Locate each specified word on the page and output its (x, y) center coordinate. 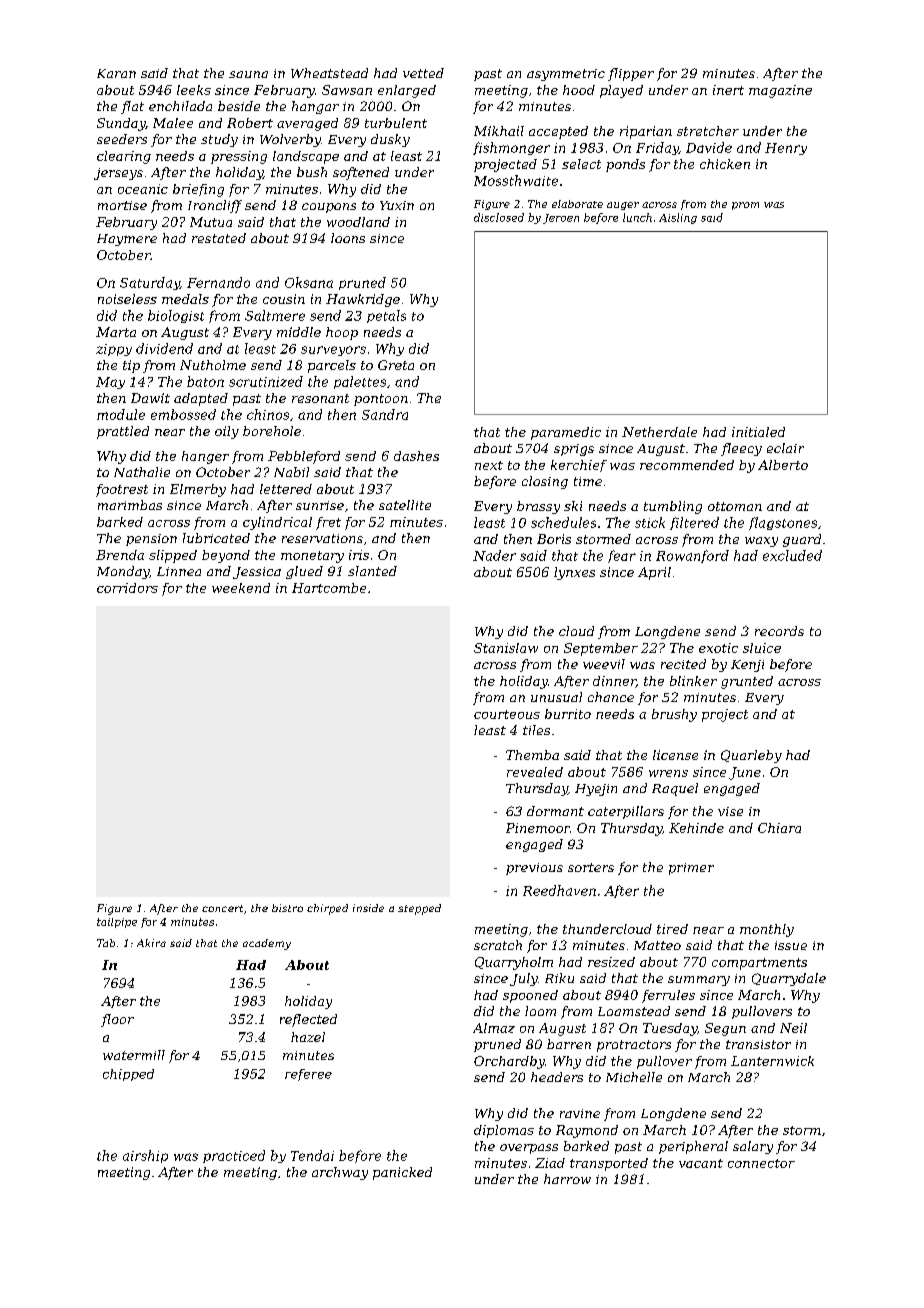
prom (745, 206)
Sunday (121, 124)
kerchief (579, 466)
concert (222, 908)
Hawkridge (363, 300)
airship (145, 1156)
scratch (498, 945)
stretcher (708, 131)
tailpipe (117, 923)
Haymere (127, 240)
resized (611, 962)
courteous (507, 714)
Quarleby (751, 756)
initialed (758, 432)
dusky (390, 140)
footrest (122, 490)
